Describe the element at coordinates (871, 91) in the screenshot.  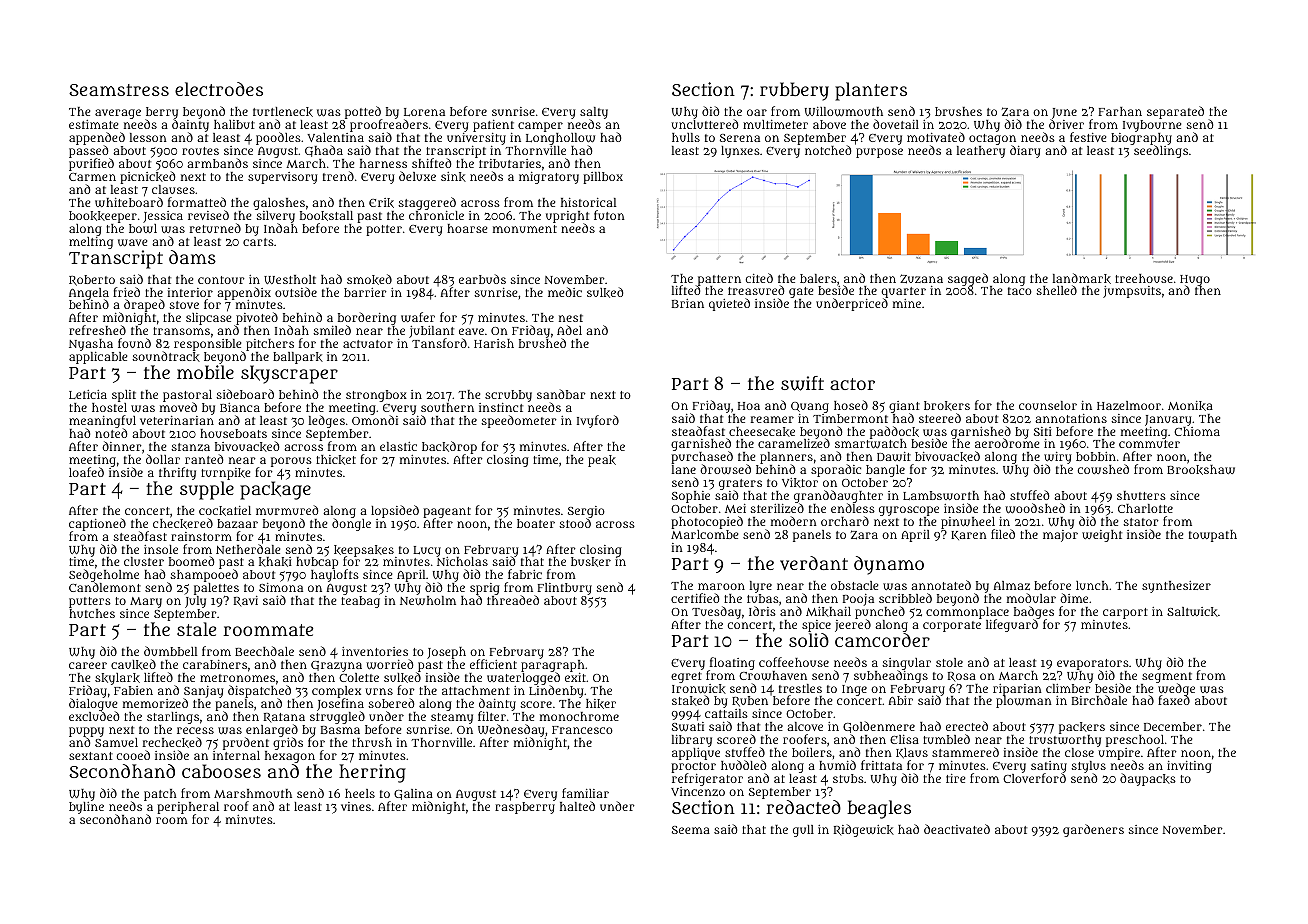
I see `planters` at that location.
